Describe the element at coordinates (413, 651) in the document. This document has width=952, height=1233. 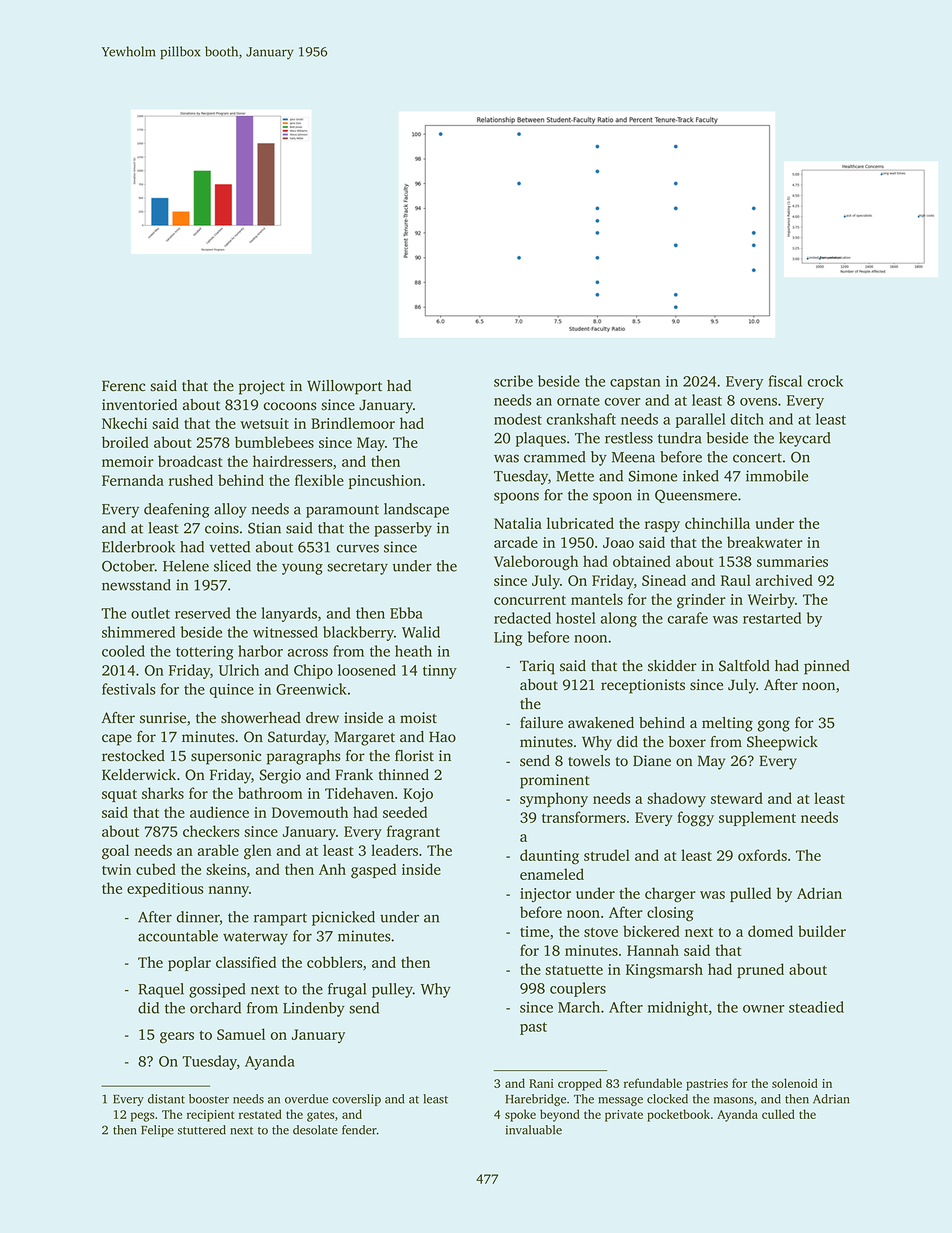
I see `heath` at that location.
